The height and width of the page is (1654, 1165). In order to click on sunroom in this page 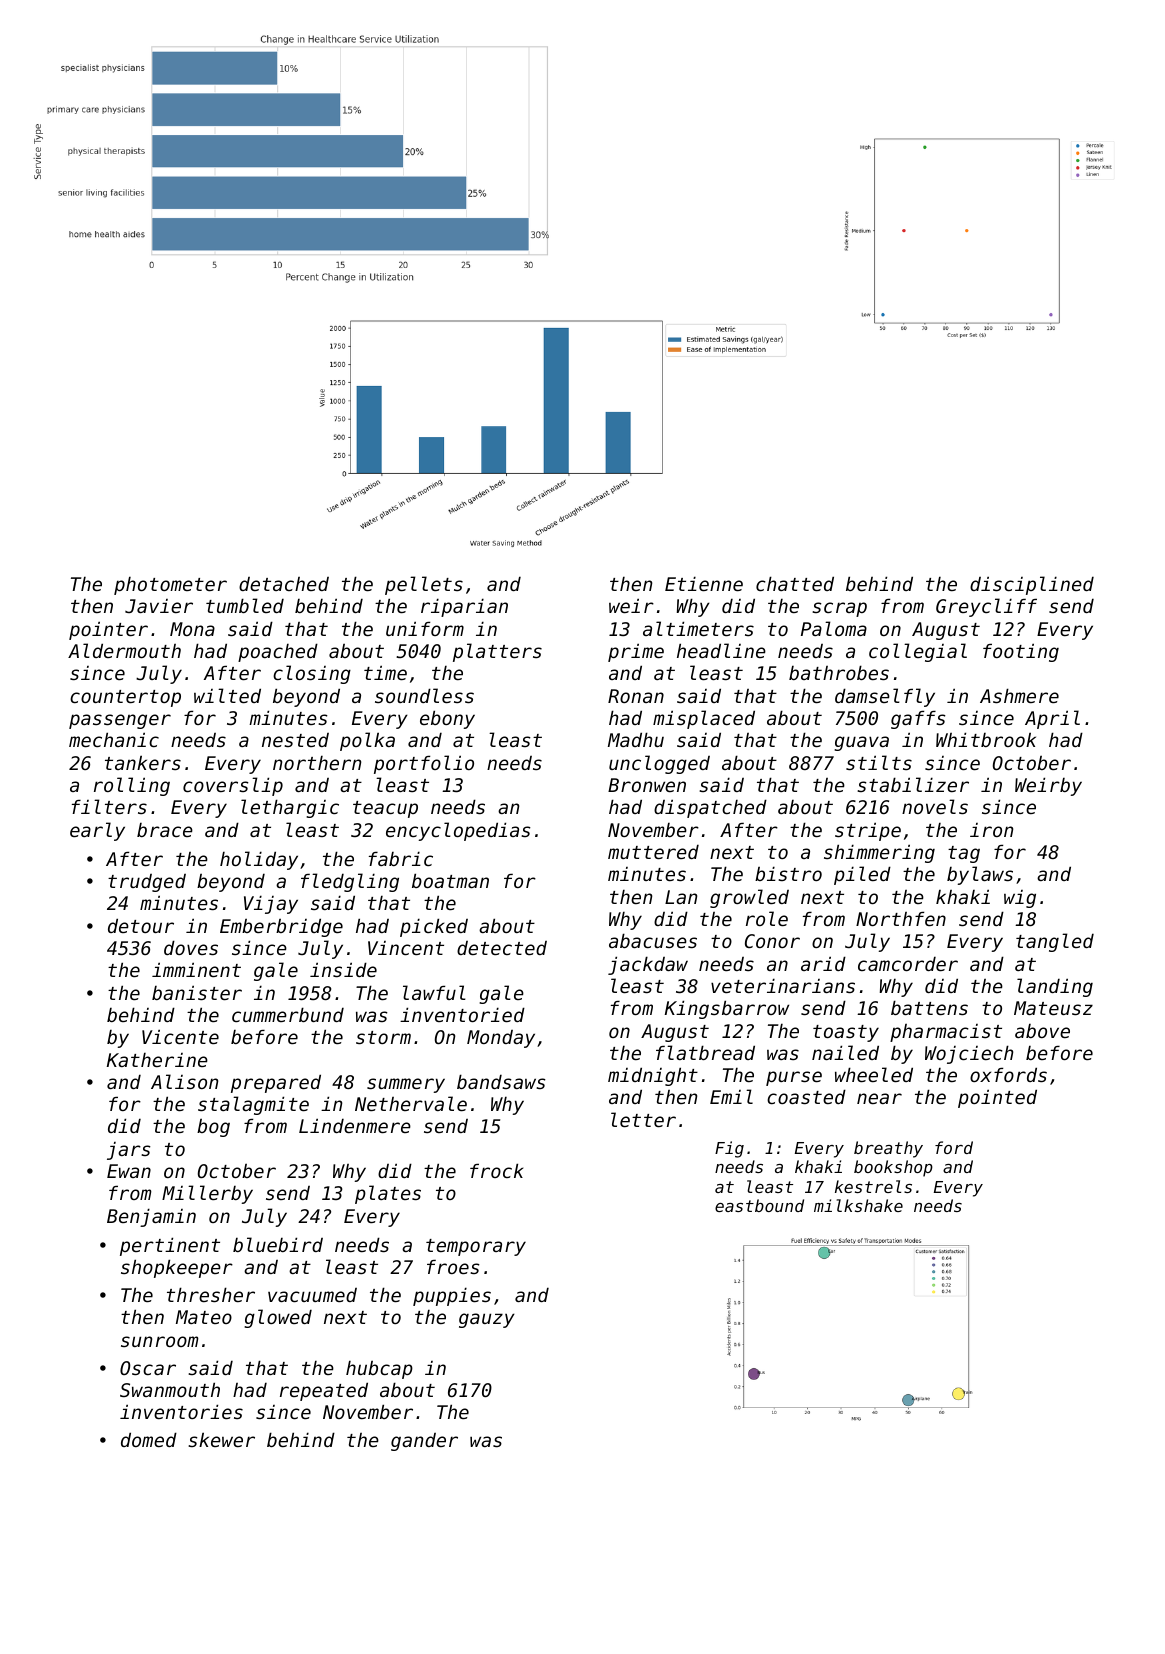, I will do `click(160, 1341)`.
